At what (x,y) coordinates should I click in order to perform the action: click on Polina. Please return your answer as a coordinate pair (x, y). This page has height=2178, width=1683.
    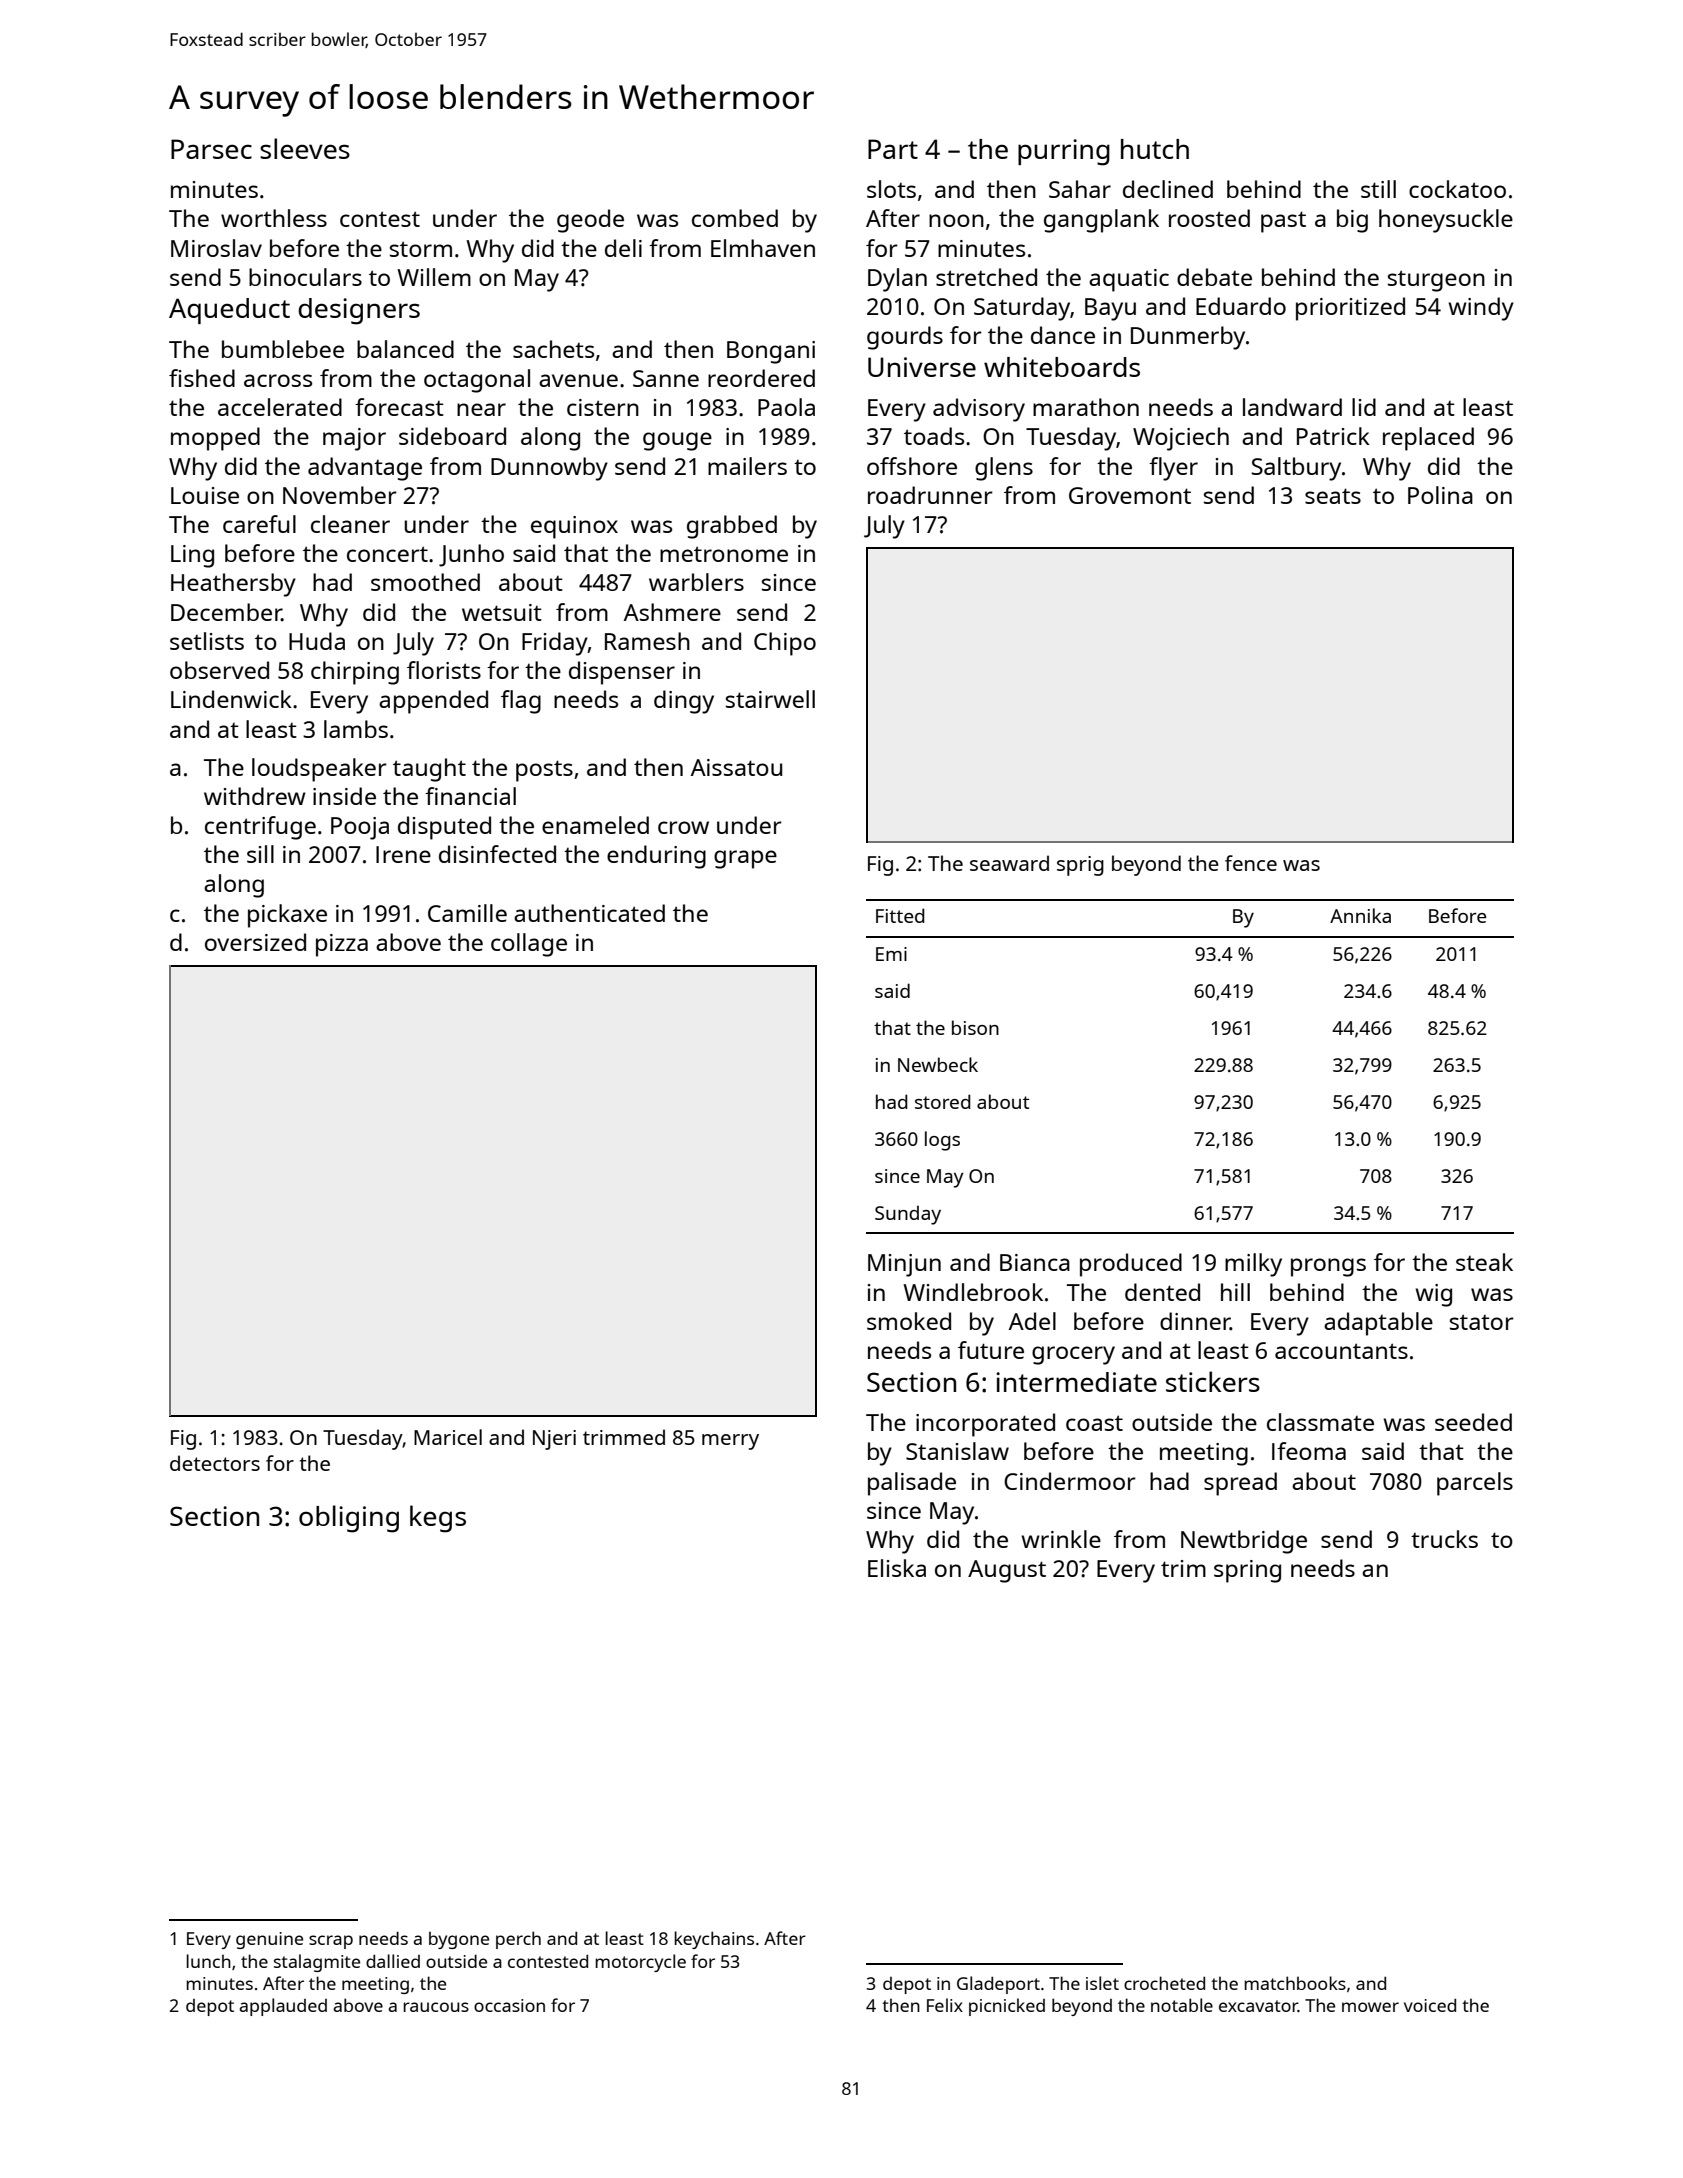
    Looking at the image, I should click on (1440, 495).
